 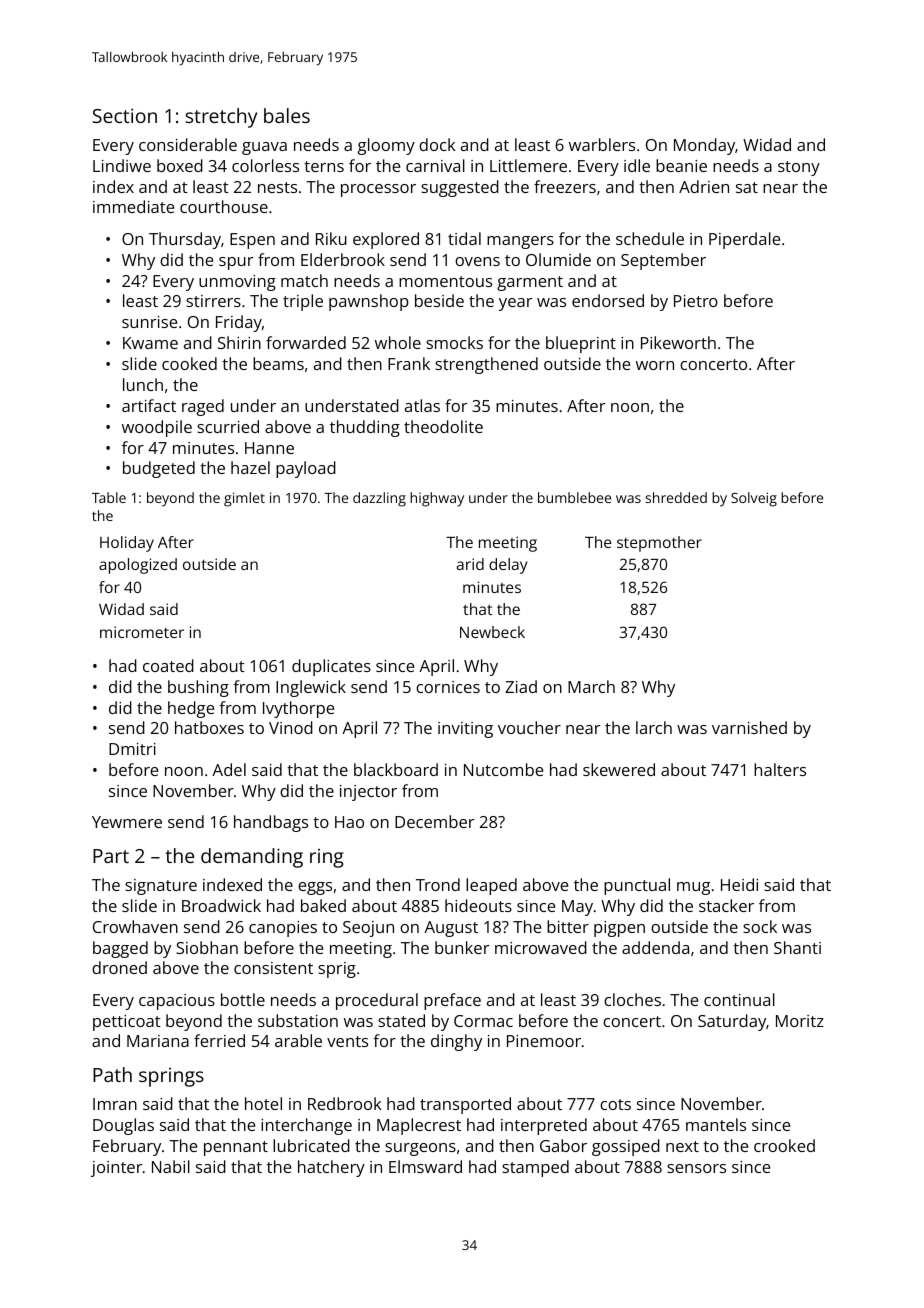 I want to click on colorless, so click(x=265, y=165).
